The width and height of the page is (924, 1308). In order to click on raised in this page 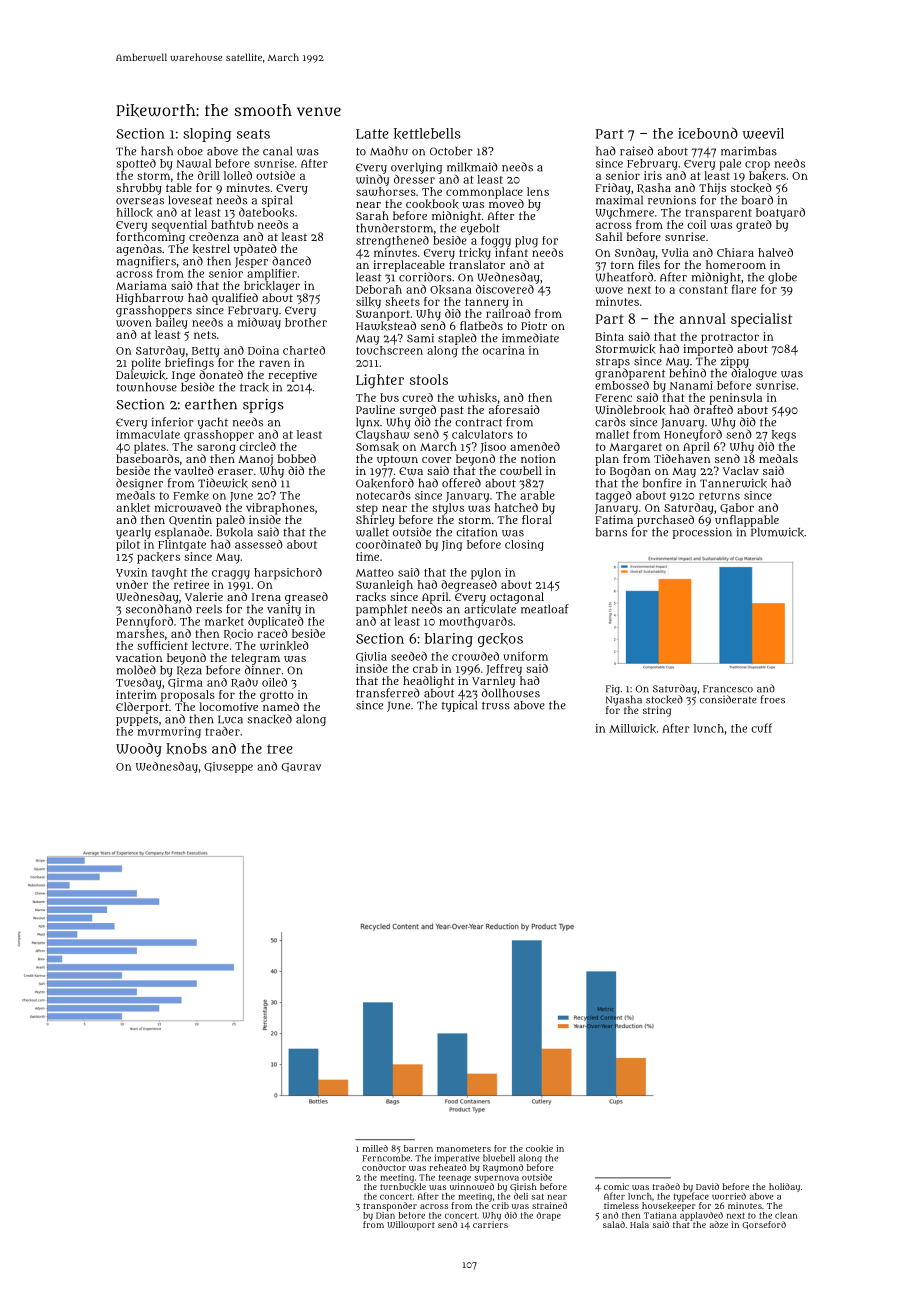, I will do `click(636, 151)`.
